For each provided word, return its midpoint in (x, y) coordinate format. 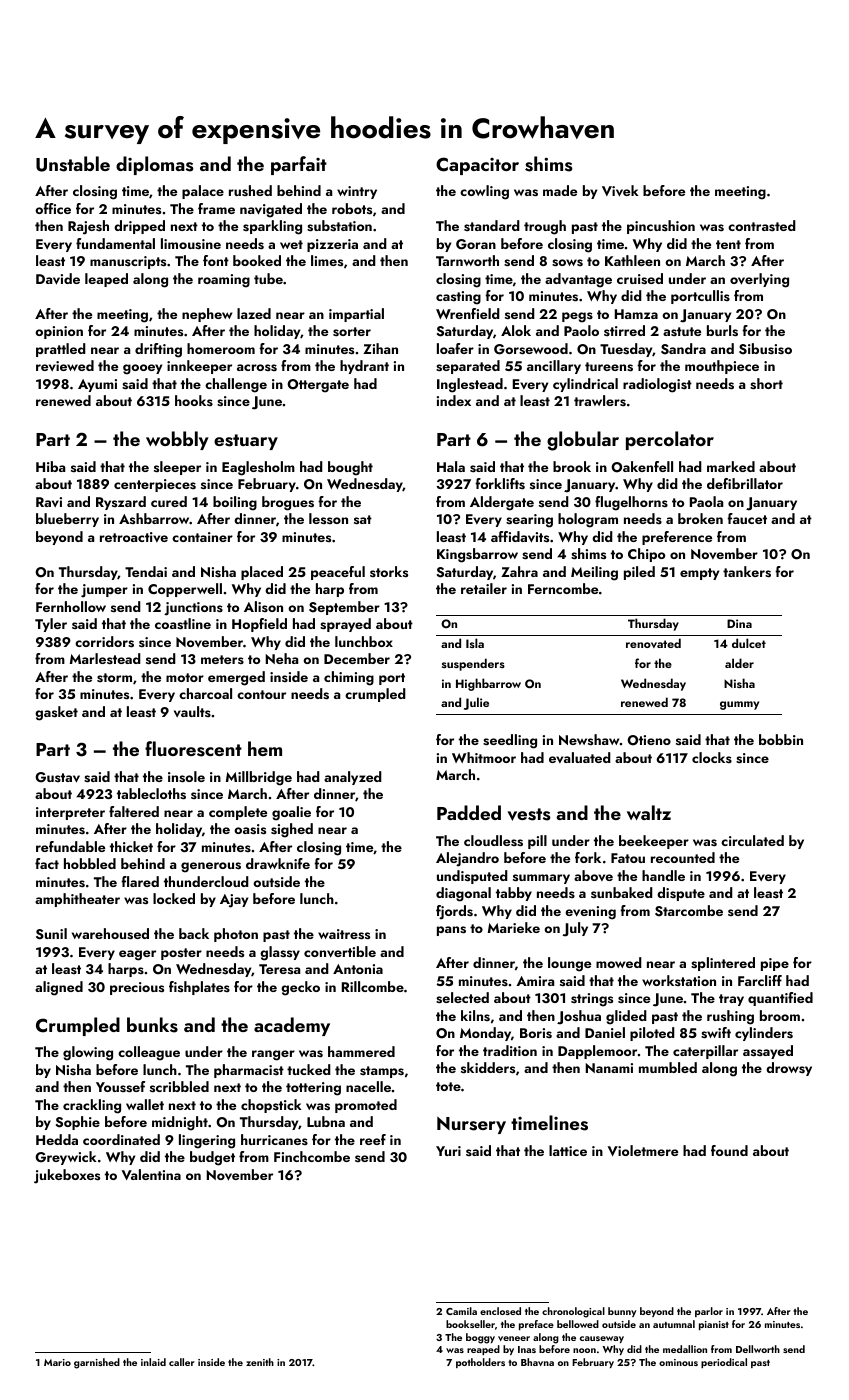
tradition (510, 1050)
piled (639, 573)
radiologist (657, 385)
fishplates (199, 988)
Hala (451, 466)
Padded (469, 812)
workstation (679, 980)
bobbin (781, 739)
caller (182, 1362)
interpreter (70, 813)
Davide (58, 279)
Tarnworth (467, 260)
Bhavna (537, 1362)
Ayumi (97, 385)
